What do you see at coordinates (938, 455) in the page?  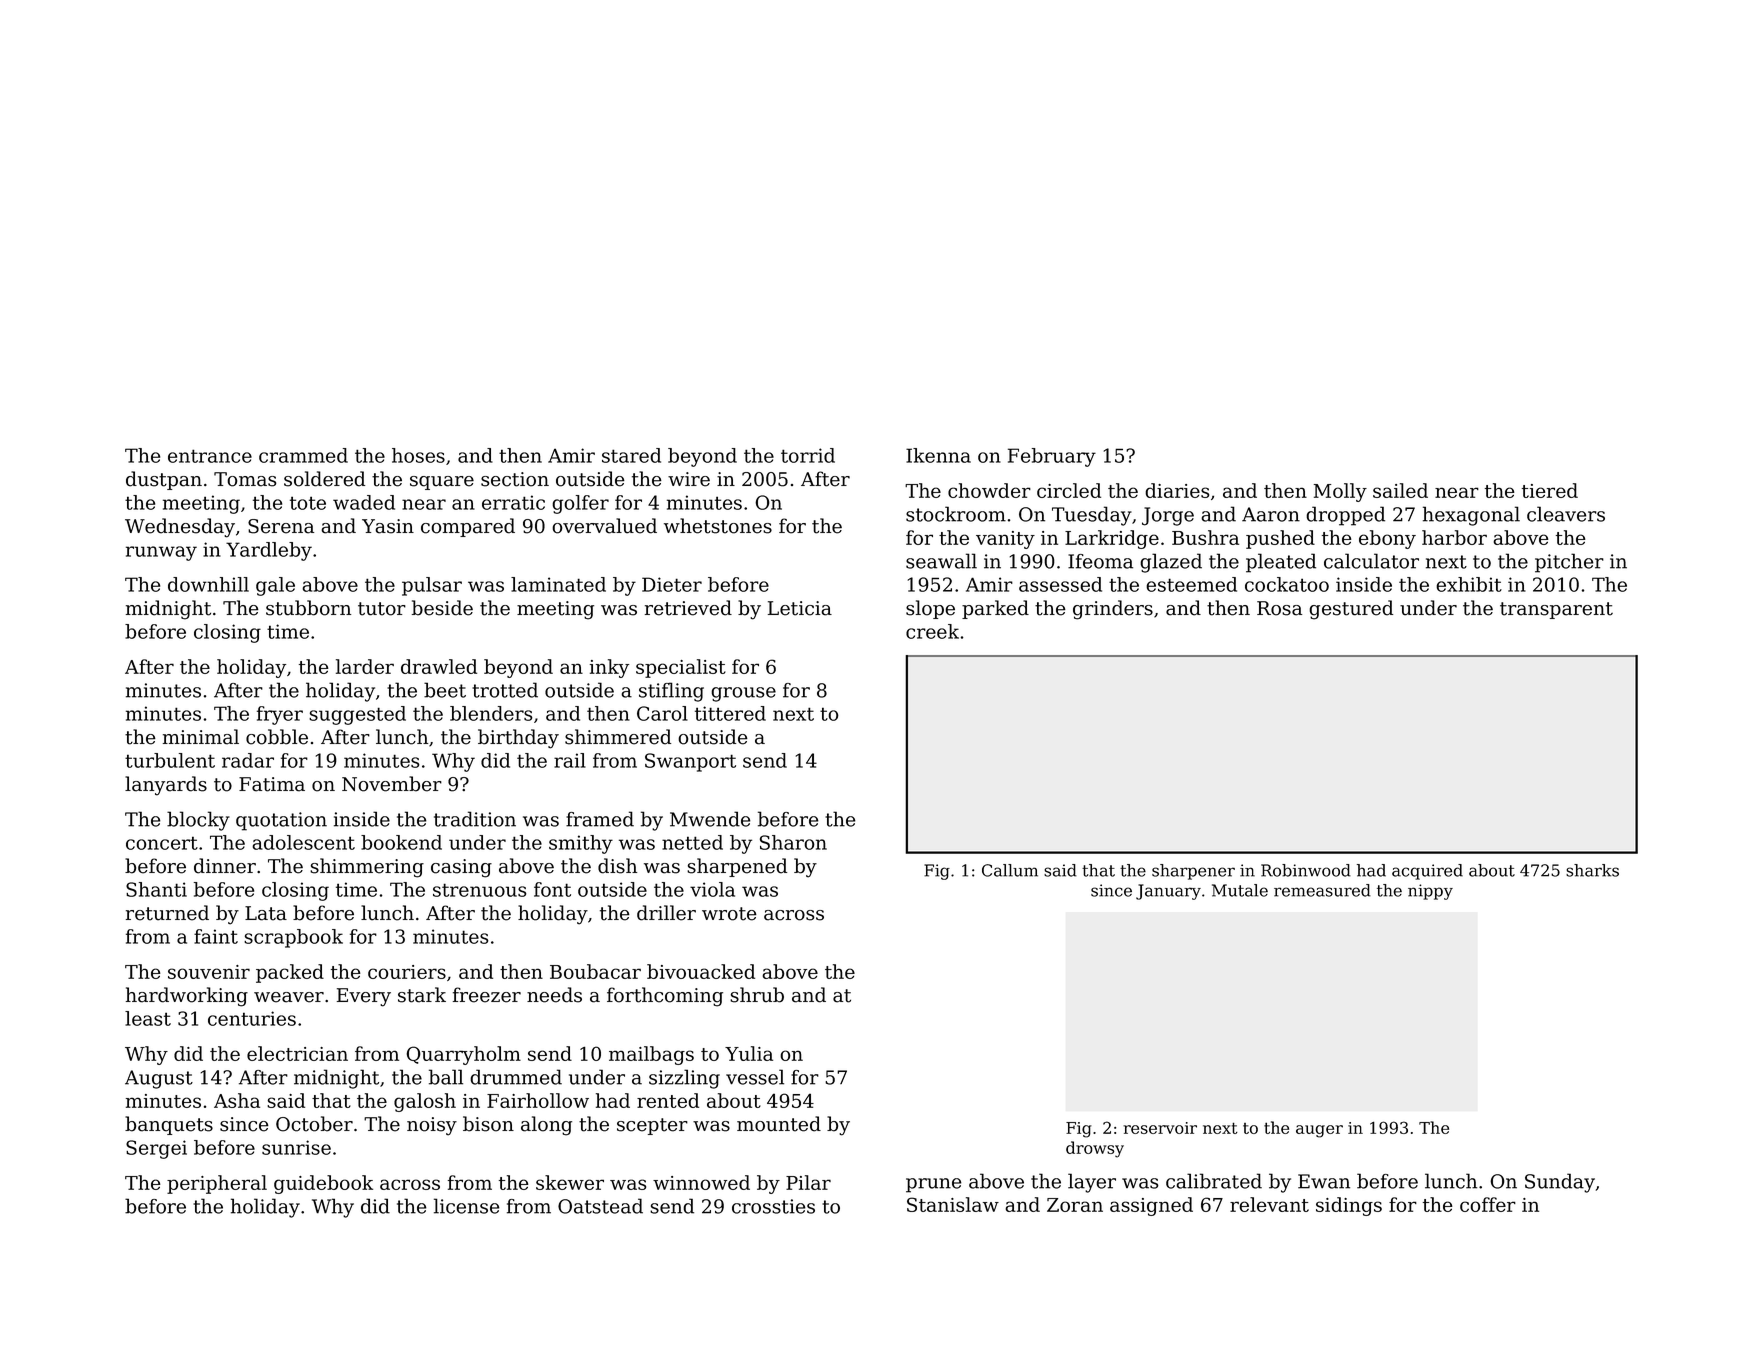 I see `Ikenna` at bounding box center [938, 455].
